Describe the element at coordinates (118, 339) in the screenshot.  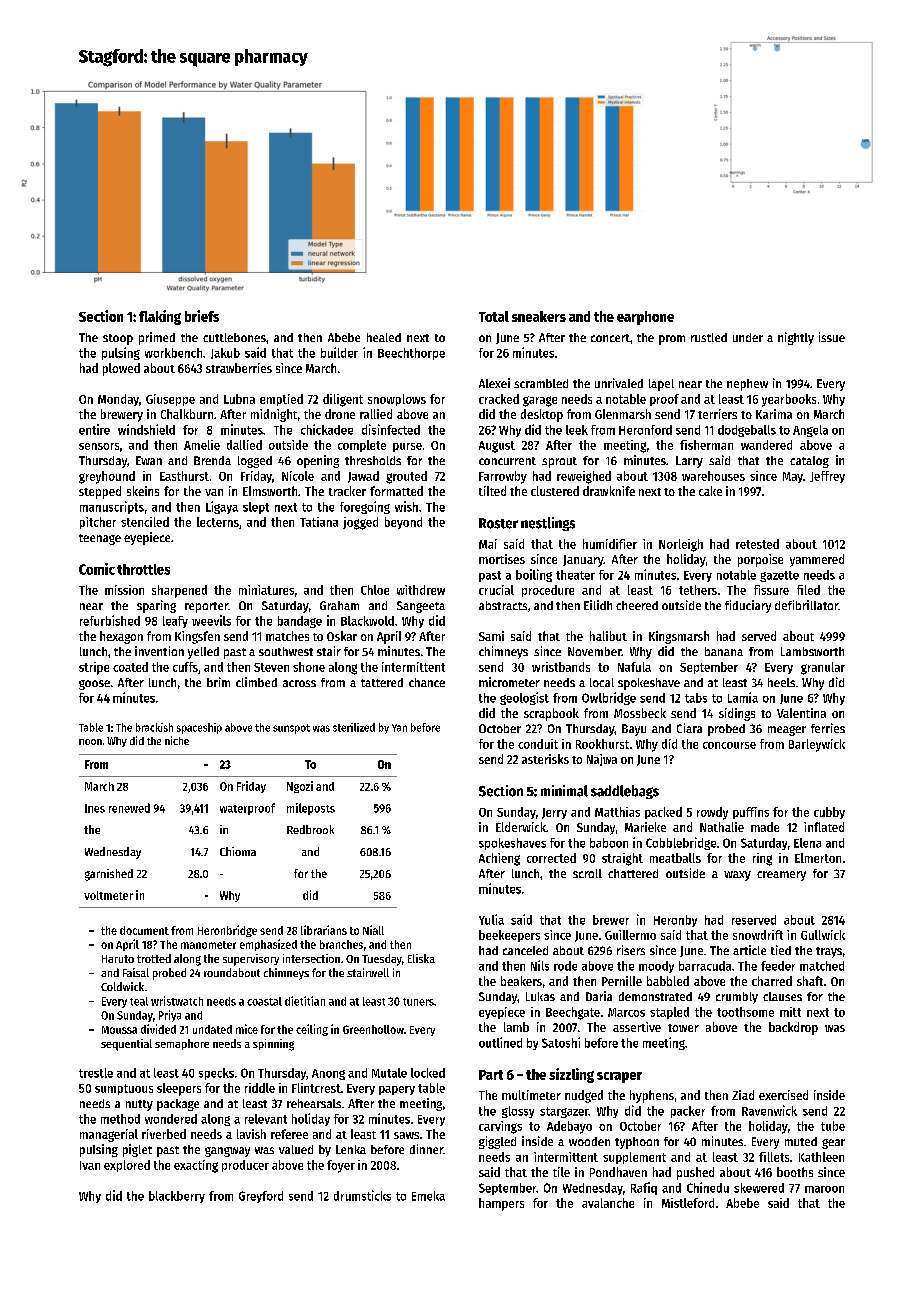
I see `stoop` at that location.
